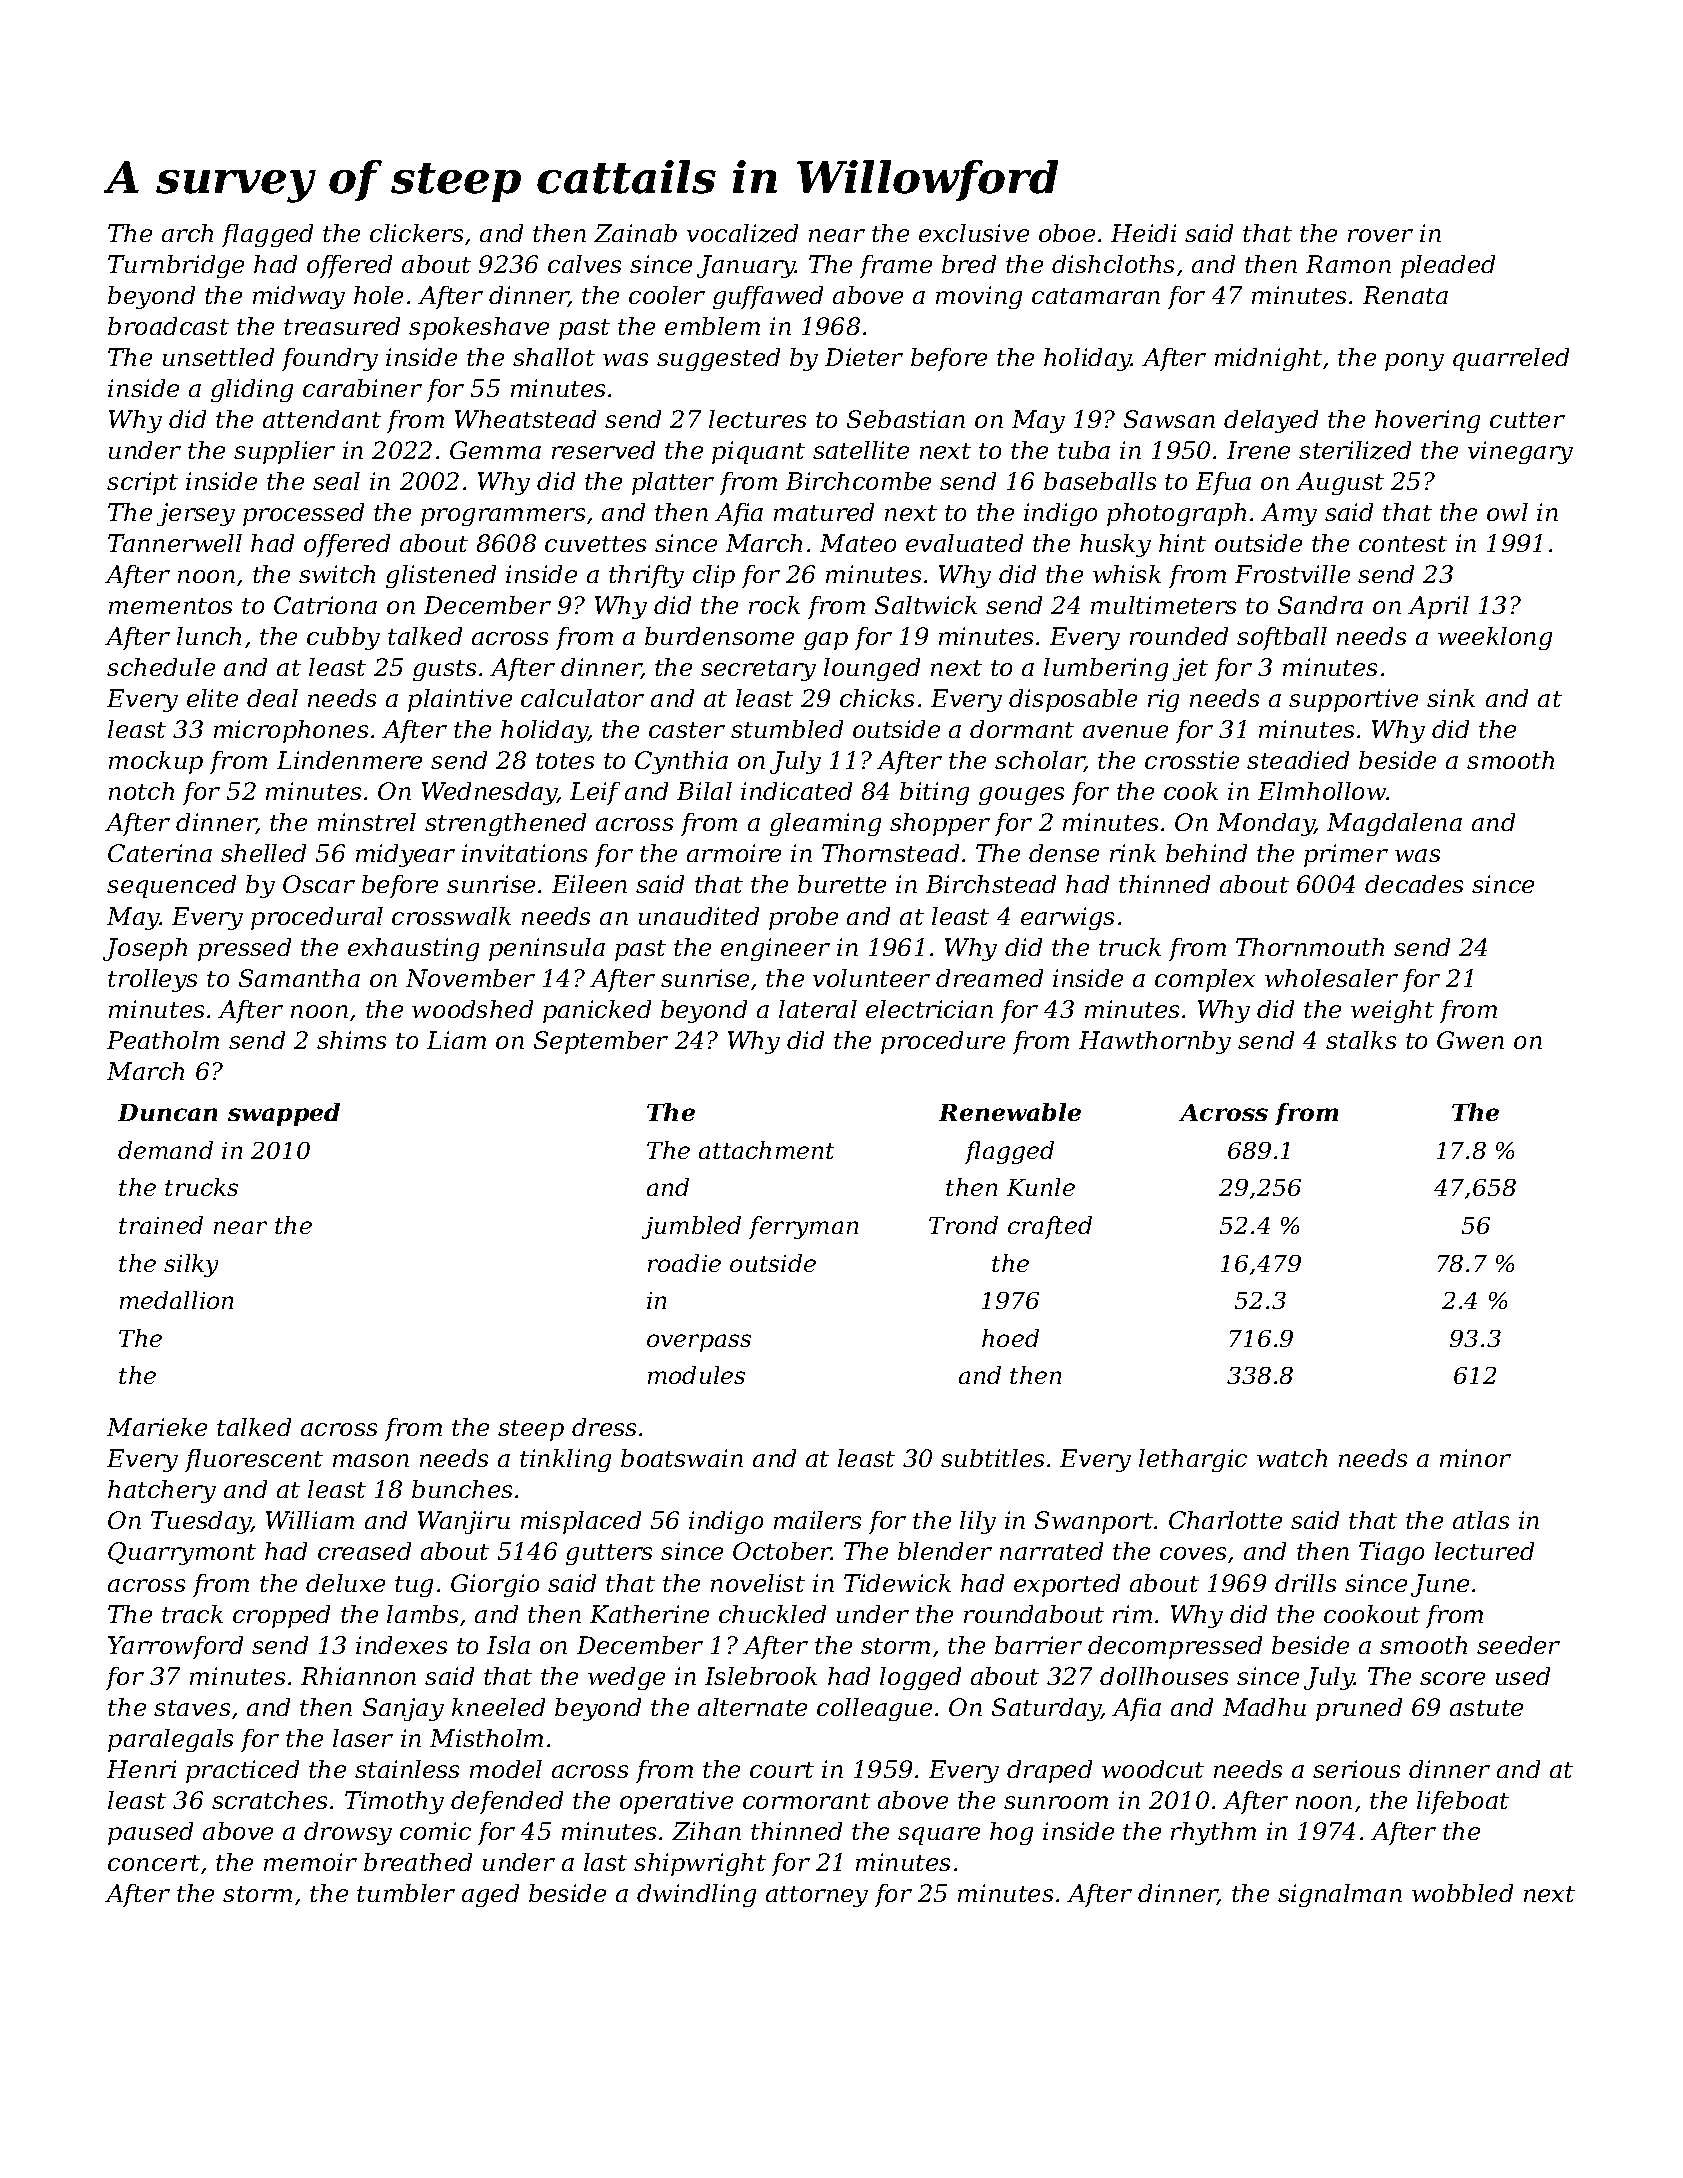  Describe the element at coordinates (154, 1863) in the screenshot. I see `concert` at that location.
